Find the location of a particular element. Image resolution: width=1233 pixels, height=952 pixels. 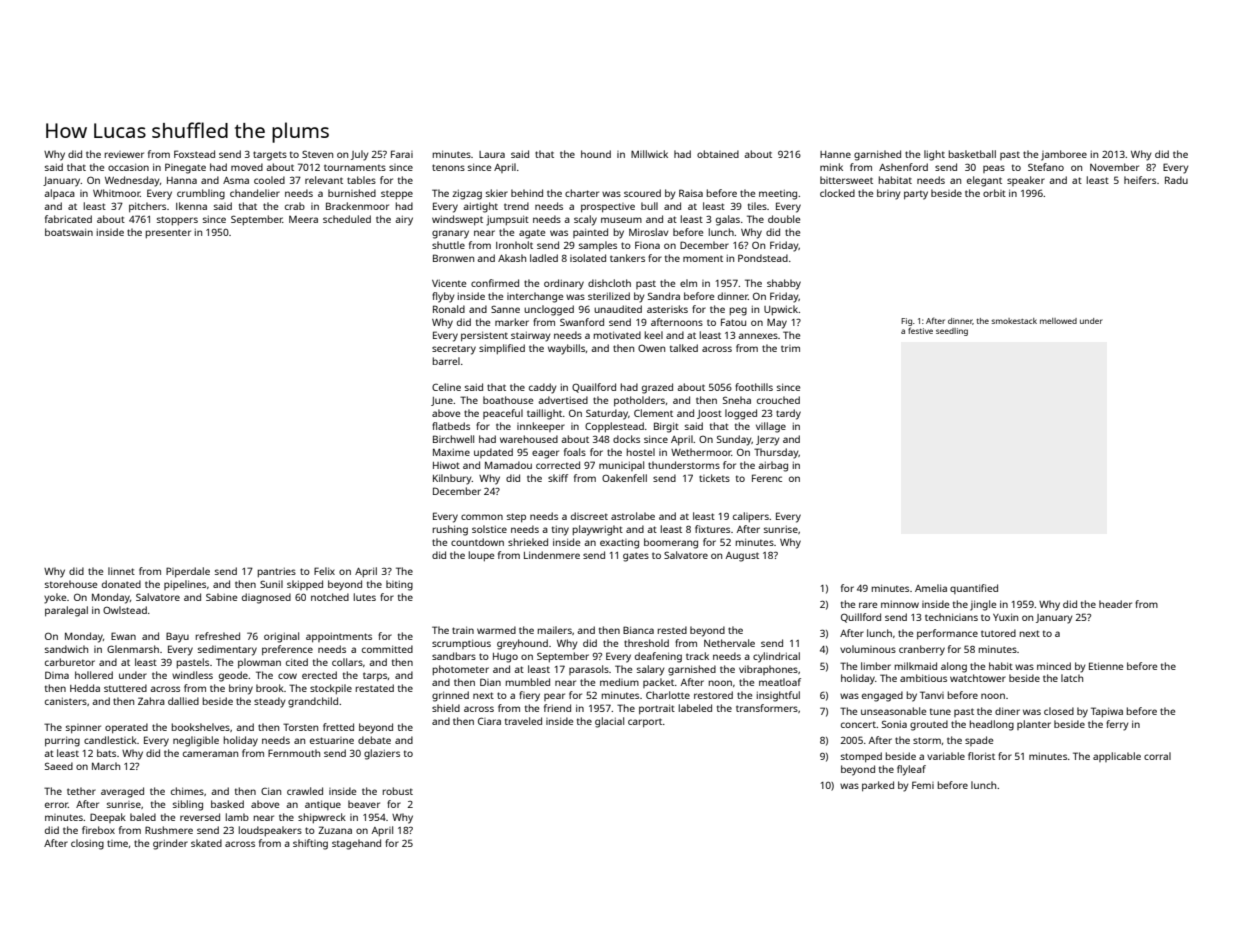

transformers is located at coordinates (767, 708).
